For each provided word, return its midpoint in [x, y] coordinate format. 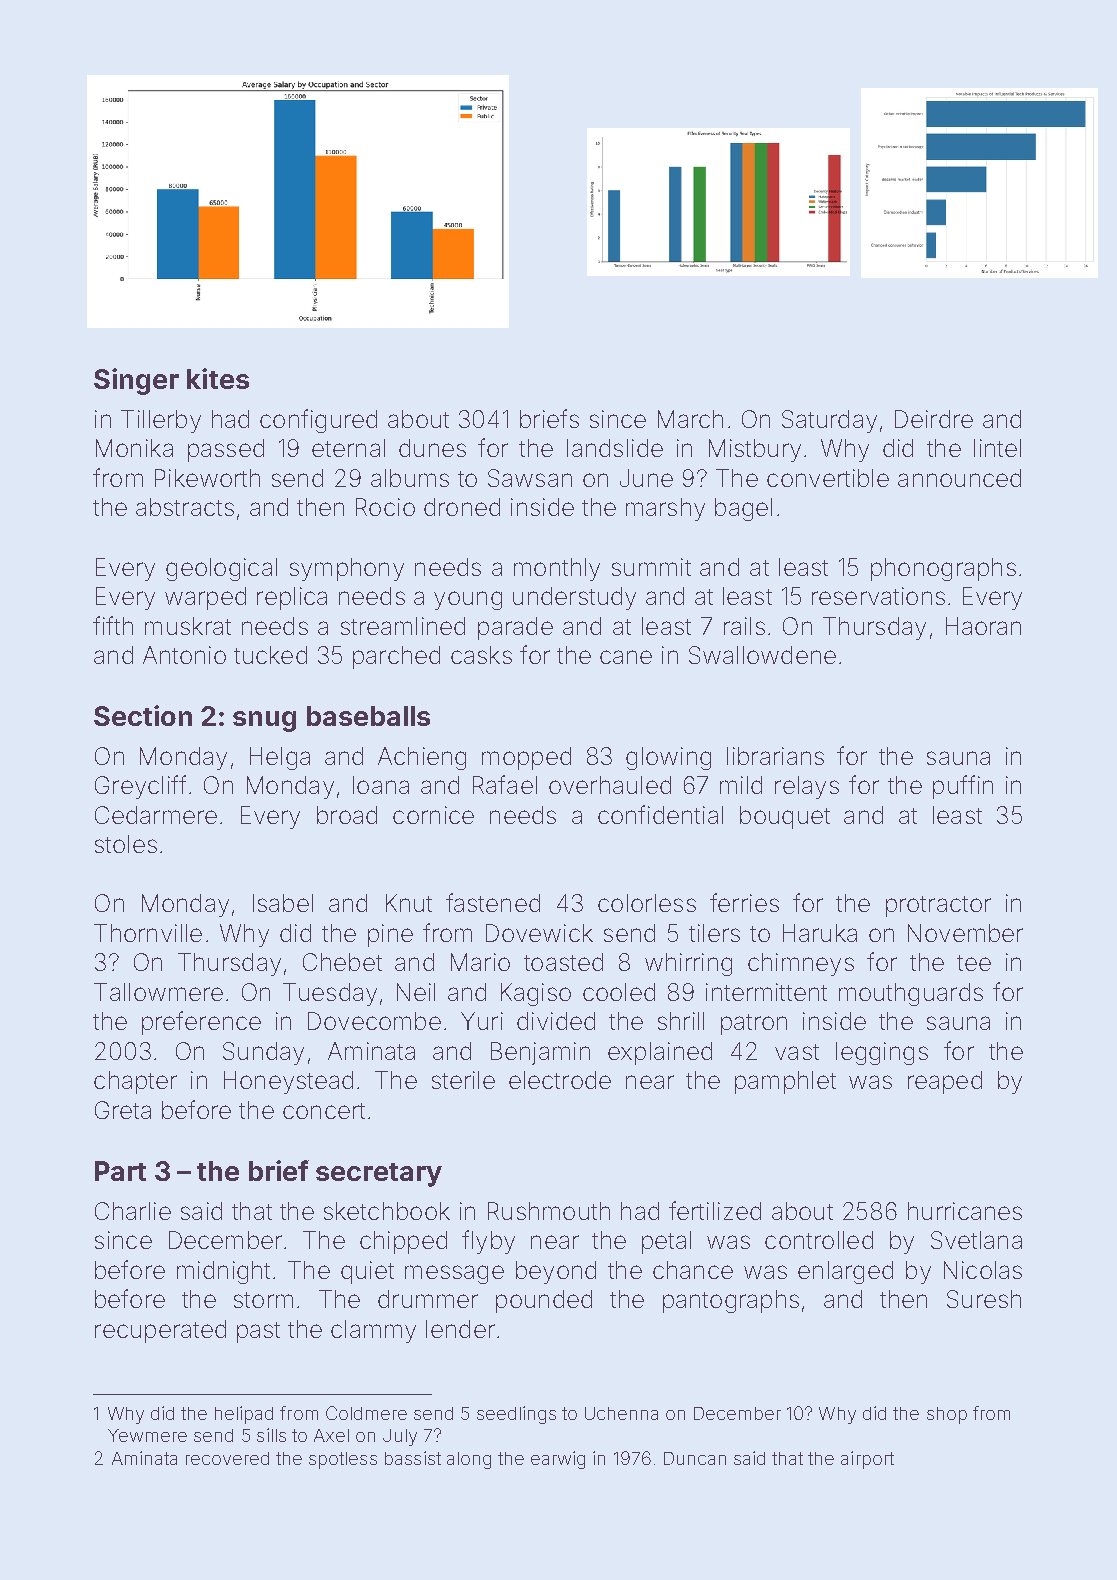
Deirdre [934, 419]
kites [218, 378]
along [469, 1460]
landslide [615, 448]
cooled [619, 992]
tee [974, 963]
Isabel [283, 903]
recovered [227, 1458]
